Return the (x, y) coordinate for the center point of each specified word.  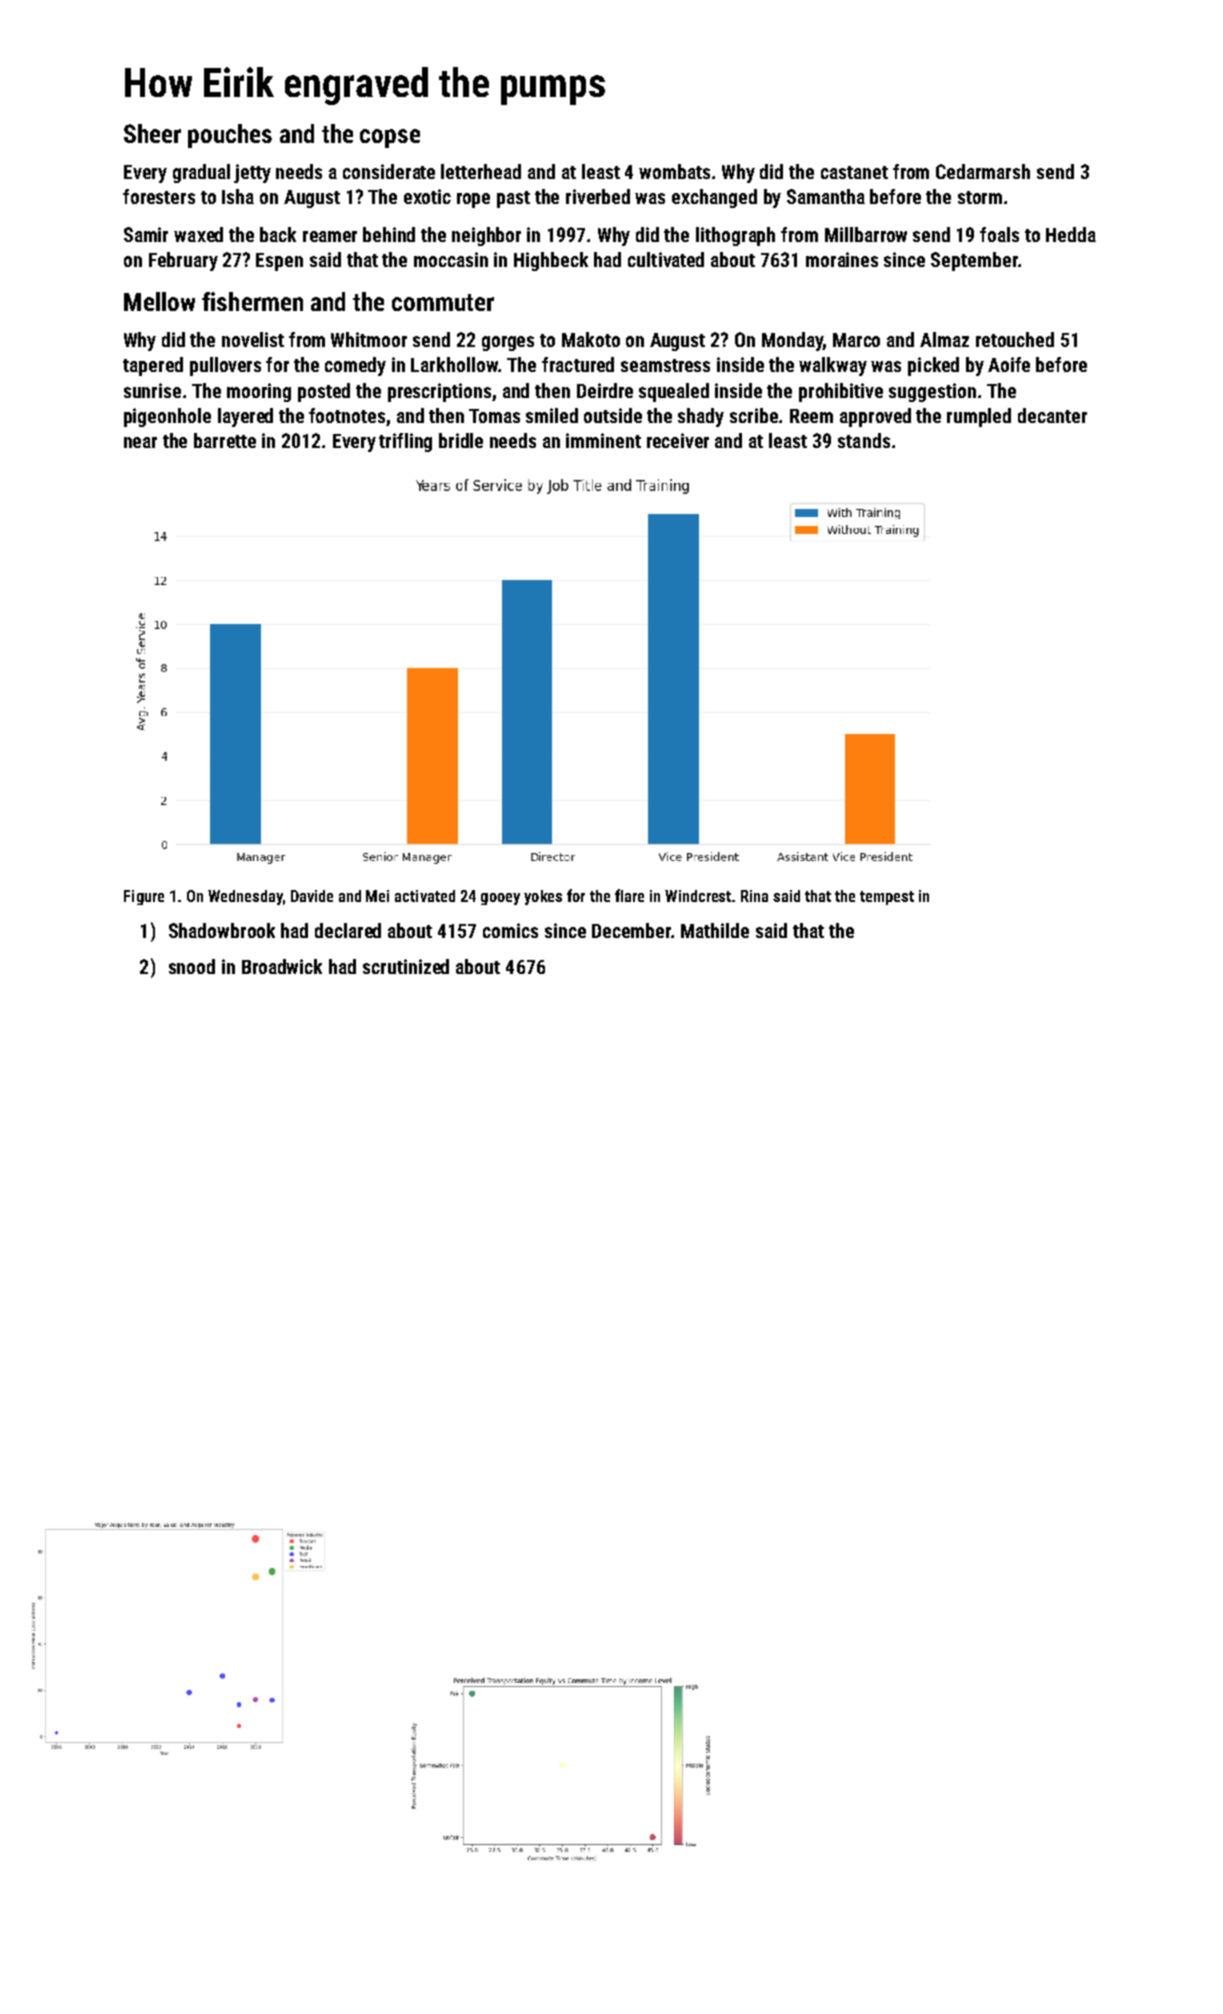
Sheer (152, 133)
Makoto (591, 339)
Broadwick (282, 966)
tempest (887, 898)
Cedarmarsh (983, 171)
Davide (312, 896)
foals (999, 234)
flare (629, 895)
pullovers (225, 366)
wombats (674, 171)
